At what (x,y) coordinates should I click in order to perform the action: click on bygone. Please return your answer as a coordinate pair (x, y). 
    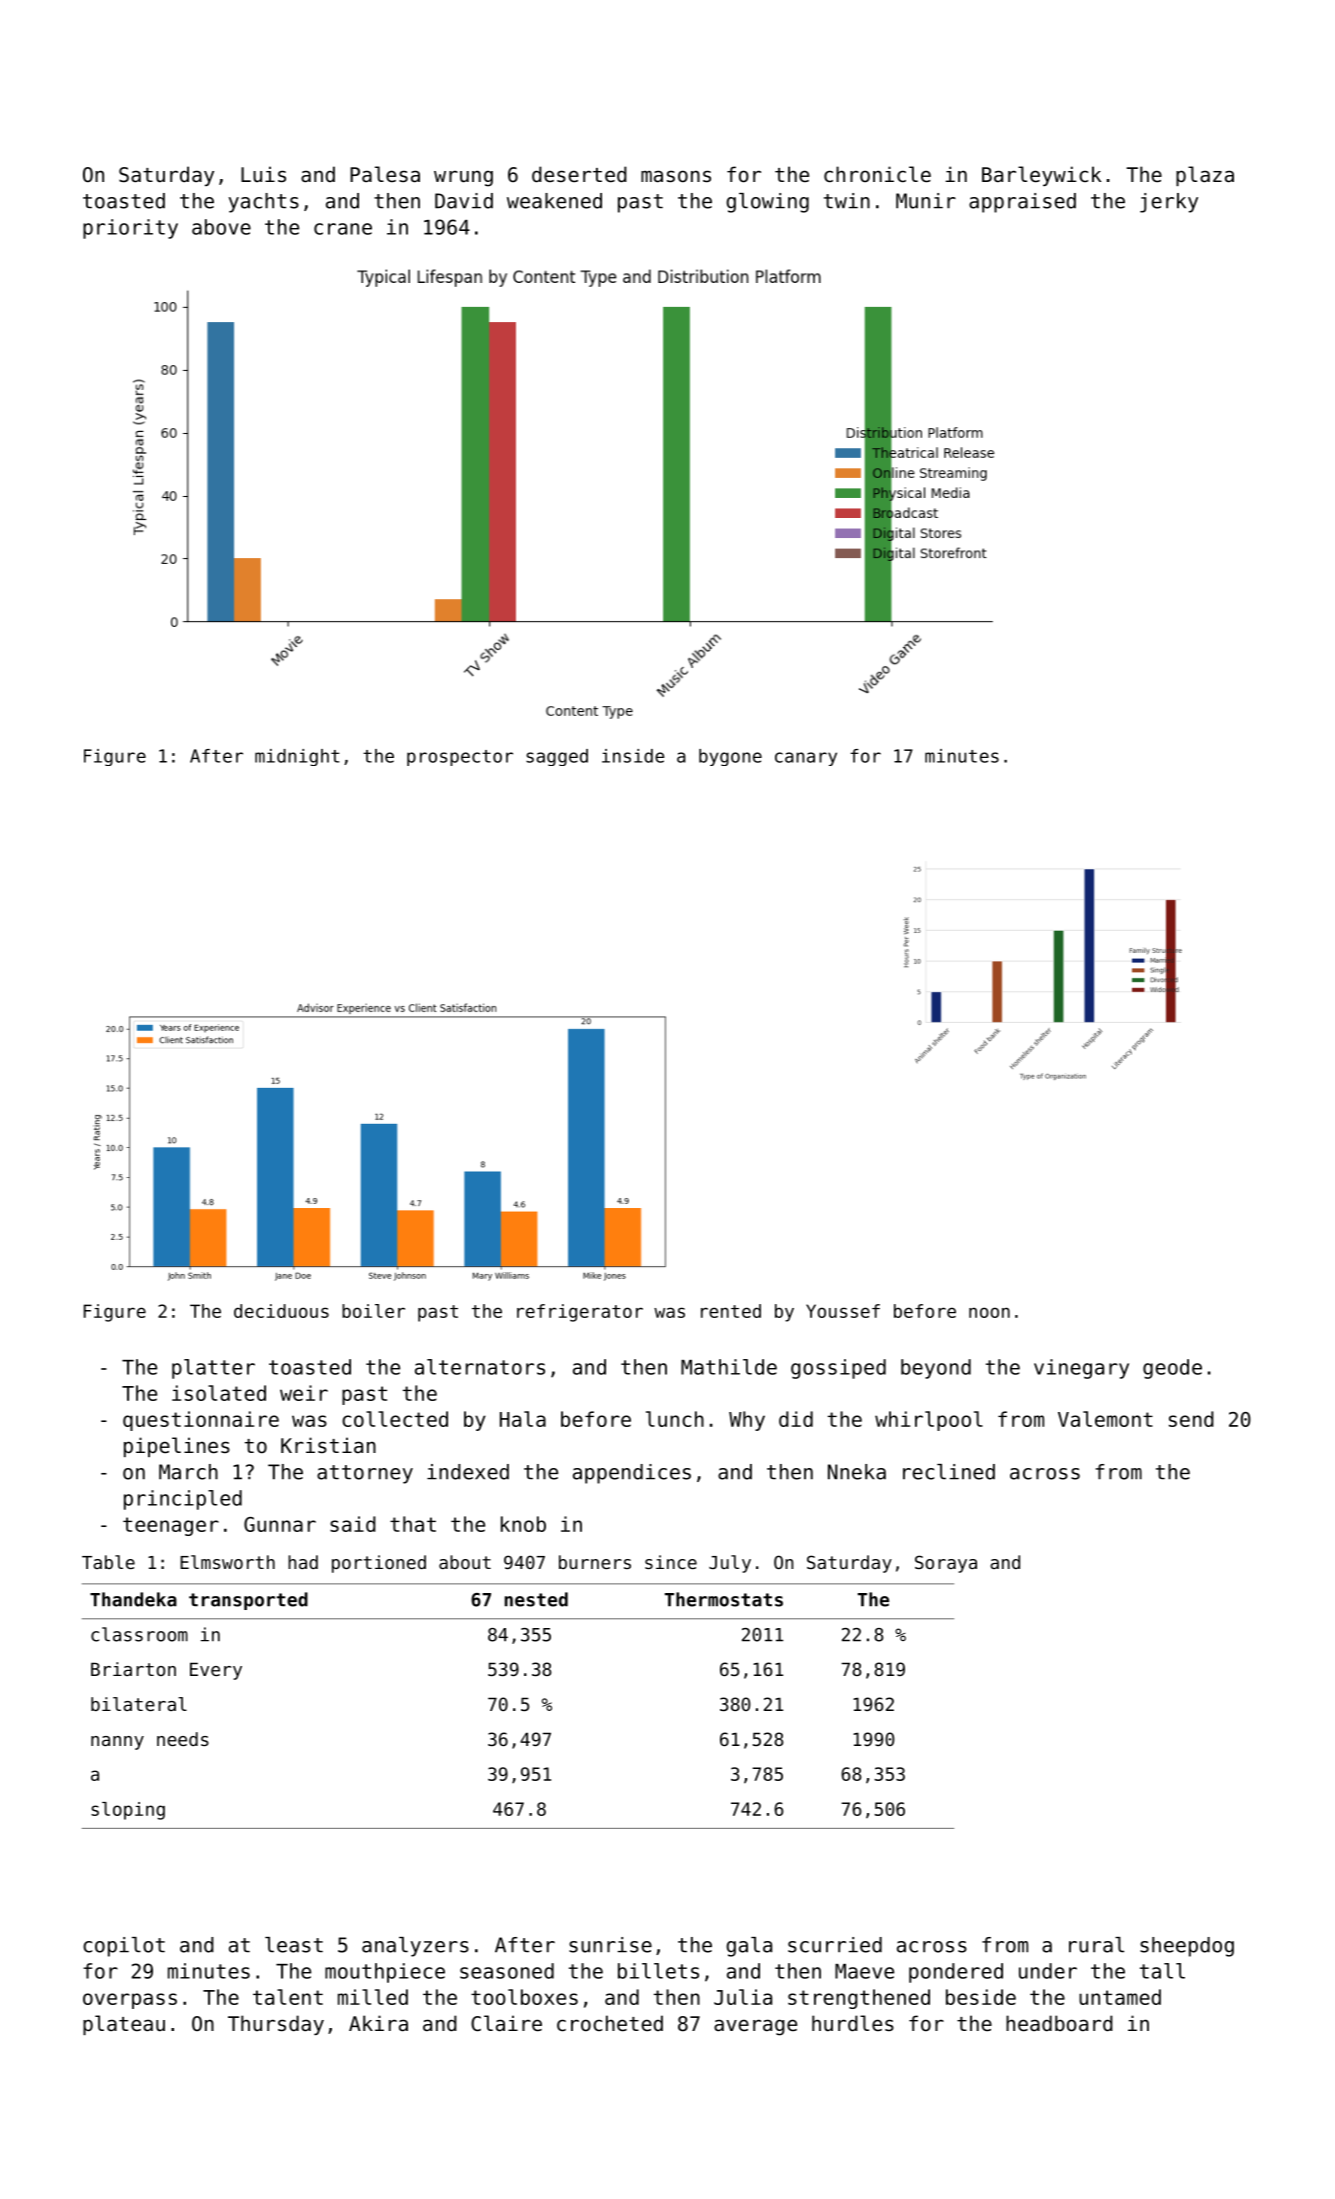
    Looking at the image, I should click on (730, 757).
